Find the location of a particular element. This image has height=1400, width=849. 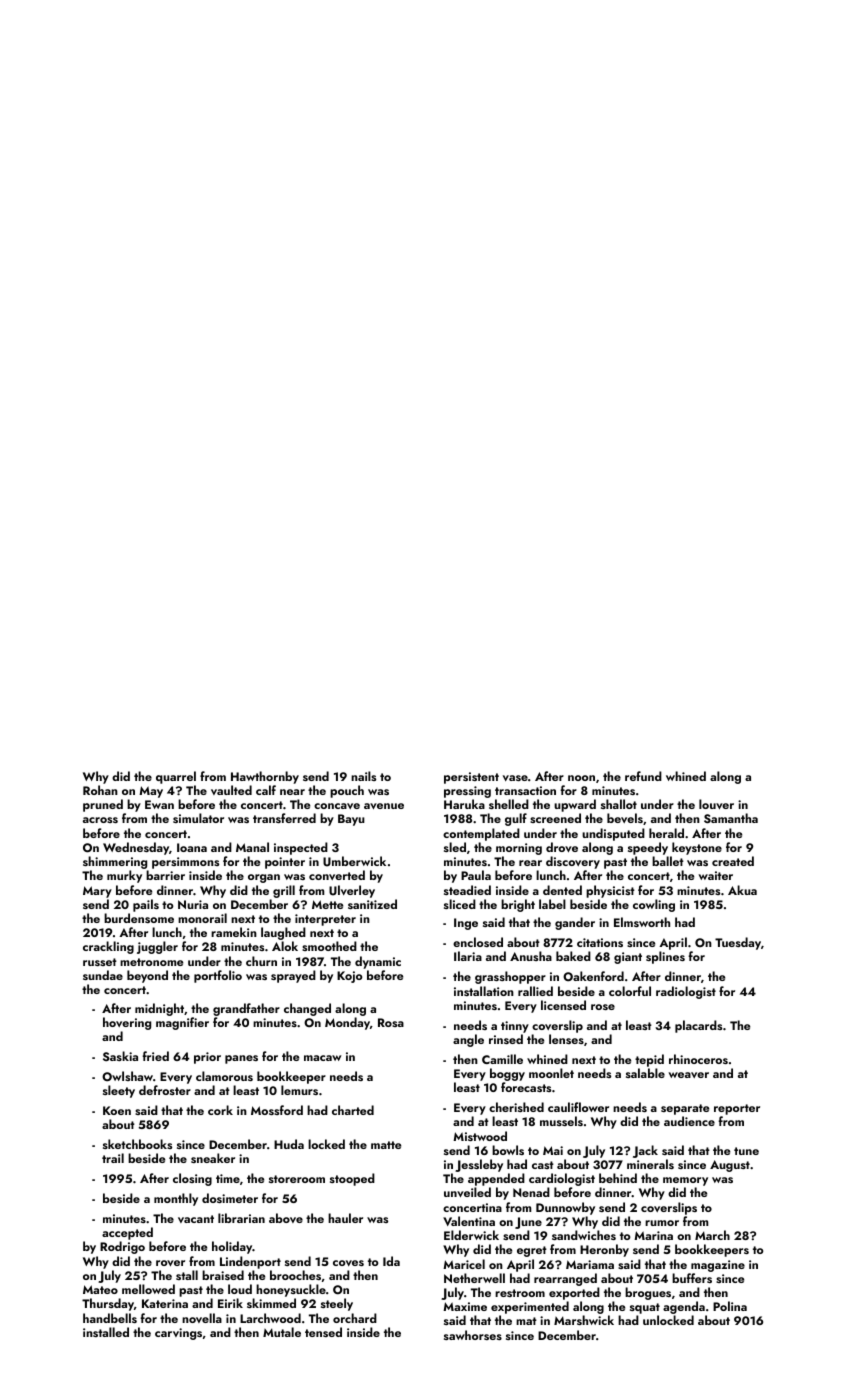

speedy is located at coordinates (648, 848).
